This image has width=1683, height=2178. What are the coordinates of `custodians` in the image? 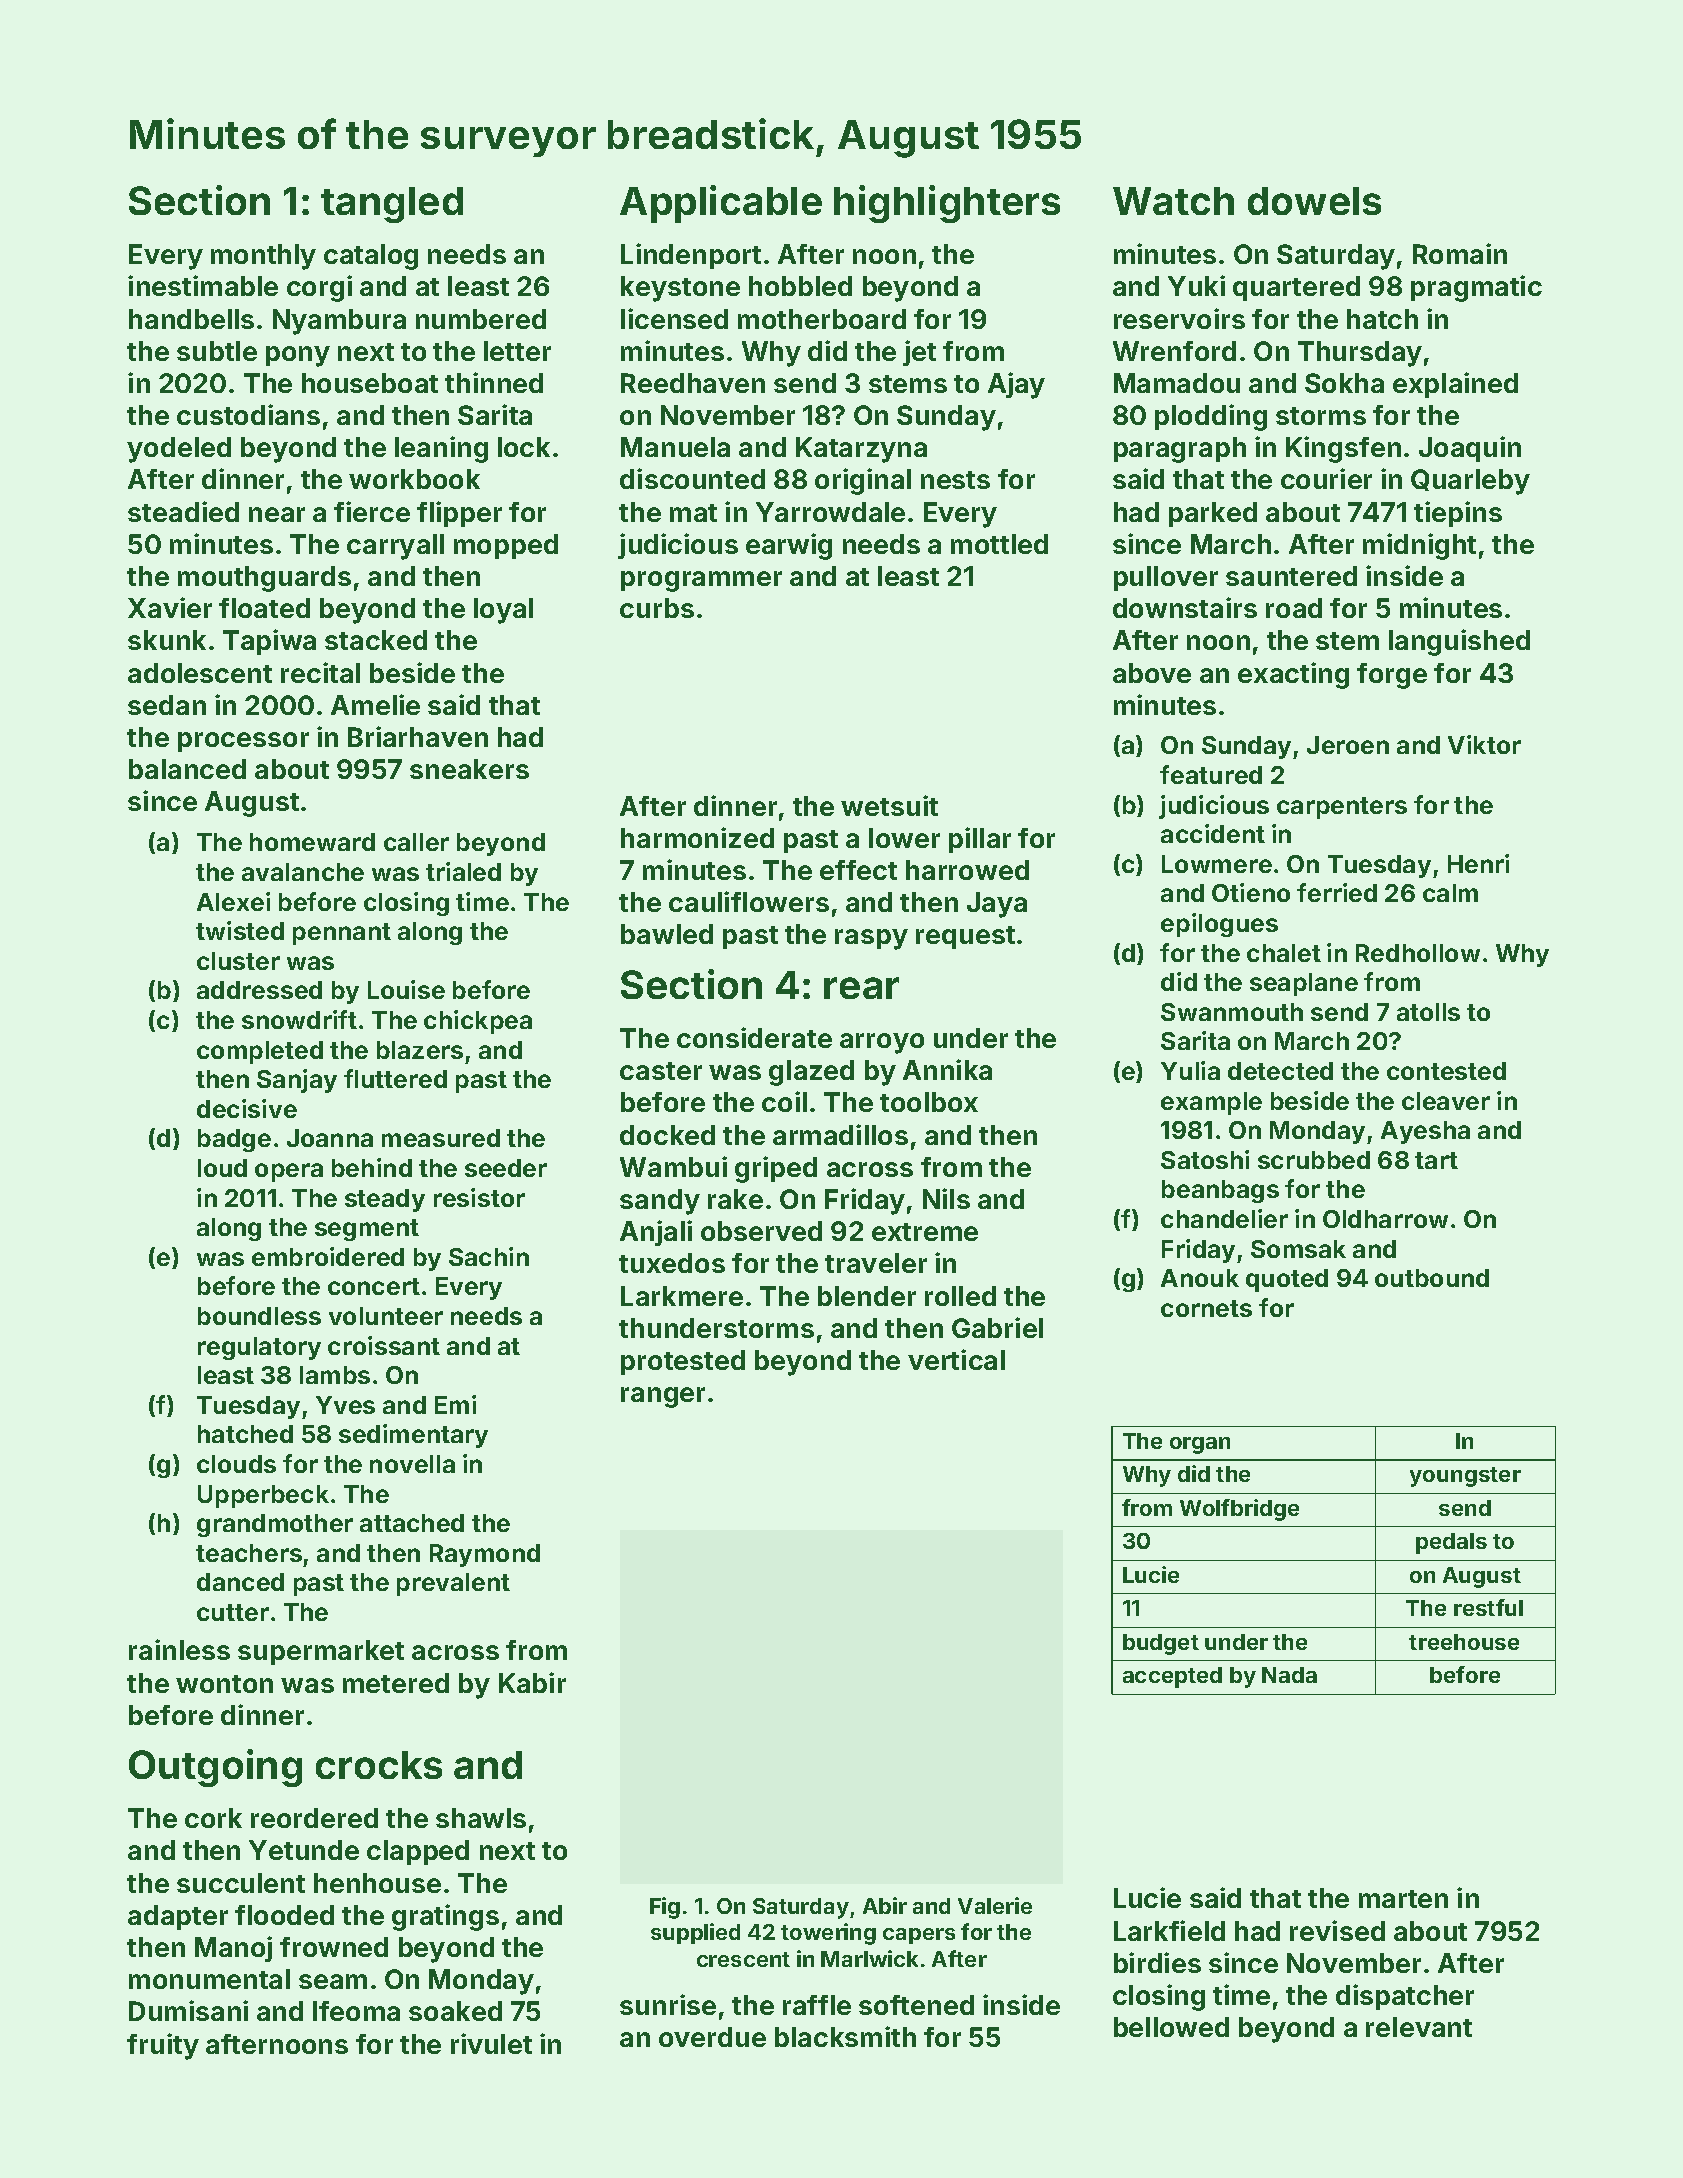 It's located at (248, 414).
